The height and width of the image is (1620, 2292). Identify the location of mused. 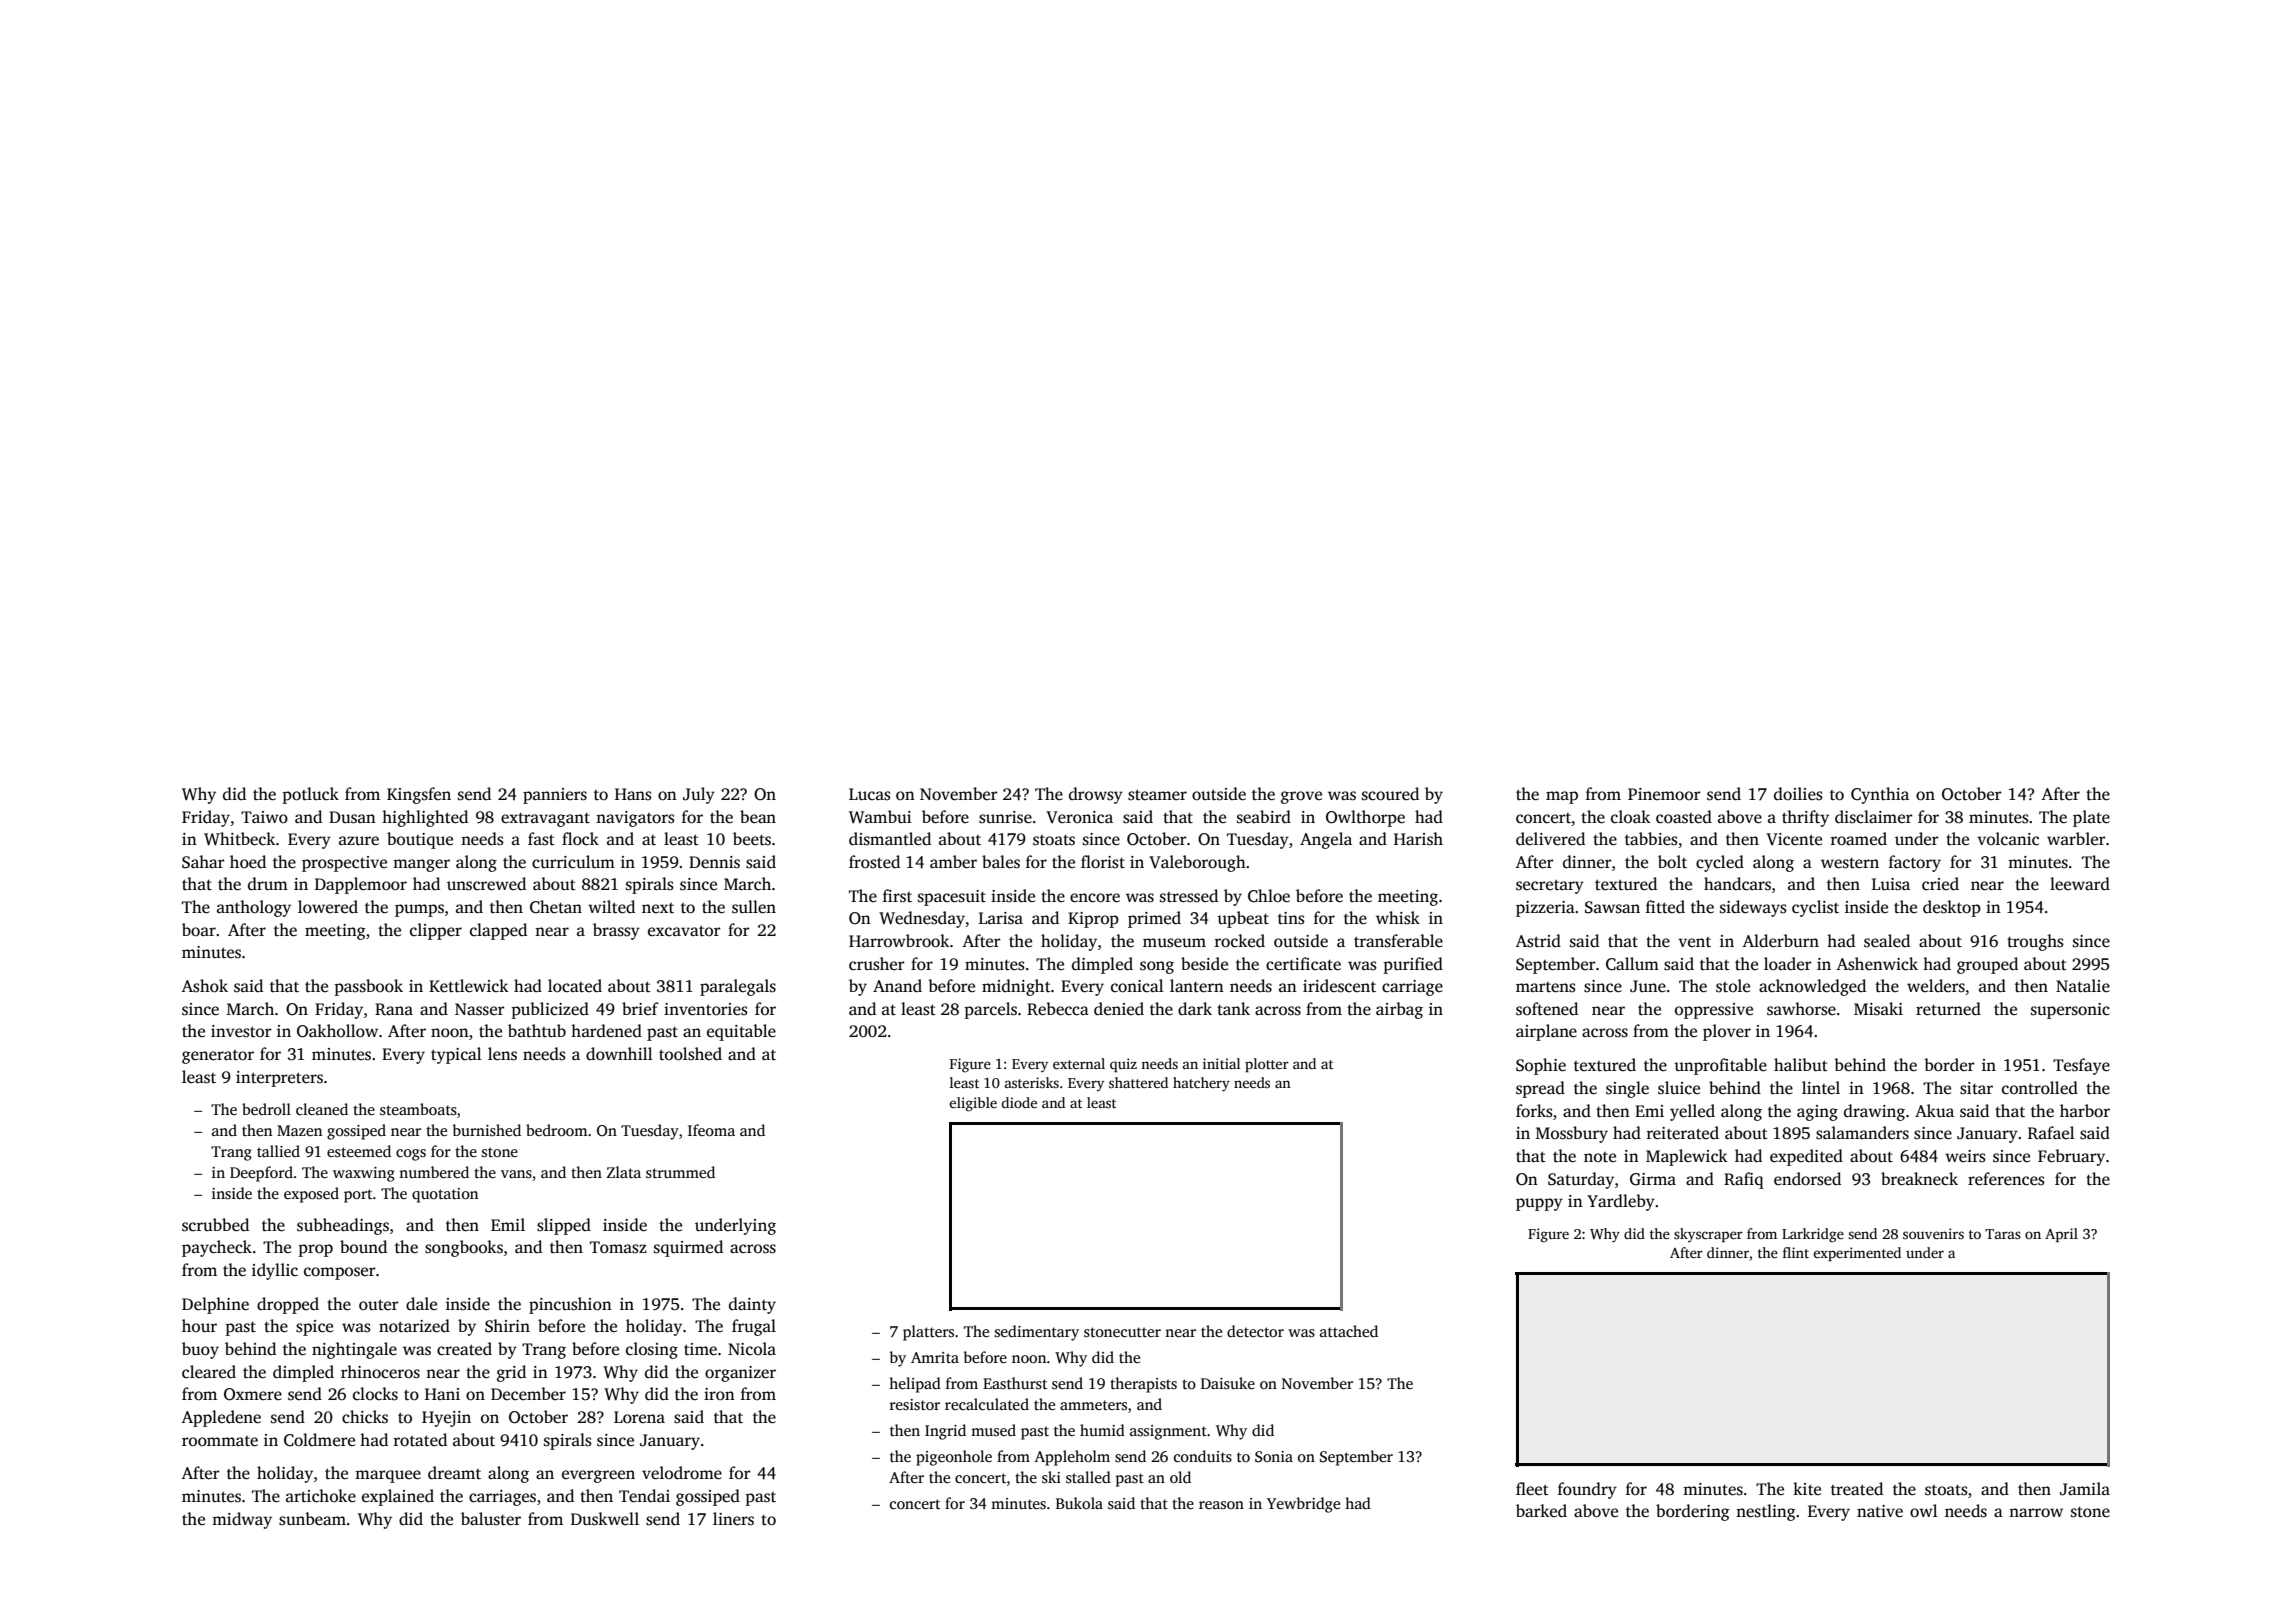
(993, 1430).
